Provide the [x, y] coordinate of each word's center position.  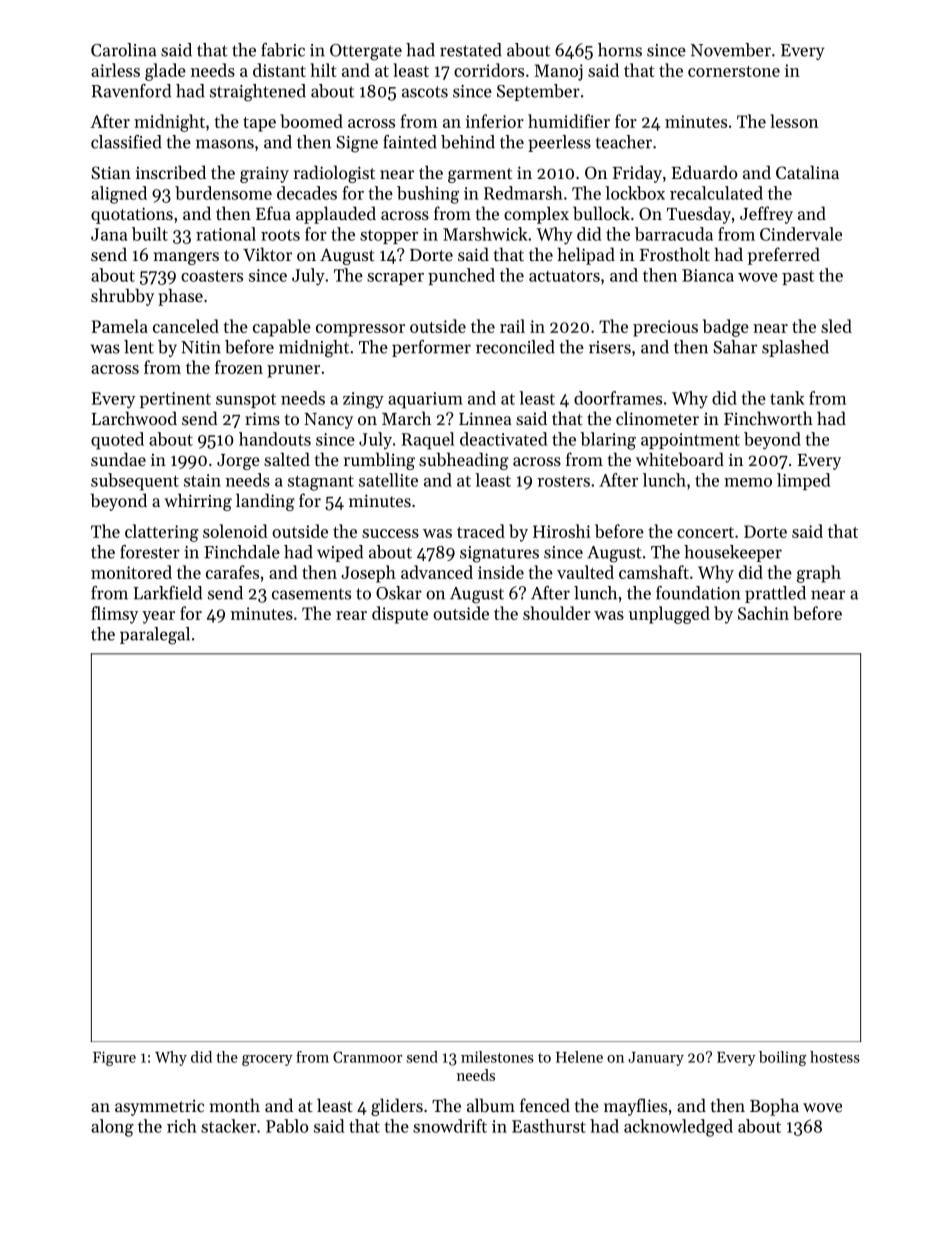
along [112, 1128]
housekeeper [733, 553]
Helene [579, 1057]
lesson [794, 121]
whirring [198, 502]
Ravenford [131, 91]
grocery [267, 1060]
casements [311, 594]
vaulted [585, 572]
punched [461, 276]
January [656, 1059]
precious [665, 328]
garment [480, 175]
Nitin [201, 347]
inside [501, 572]
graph [819, 574]
